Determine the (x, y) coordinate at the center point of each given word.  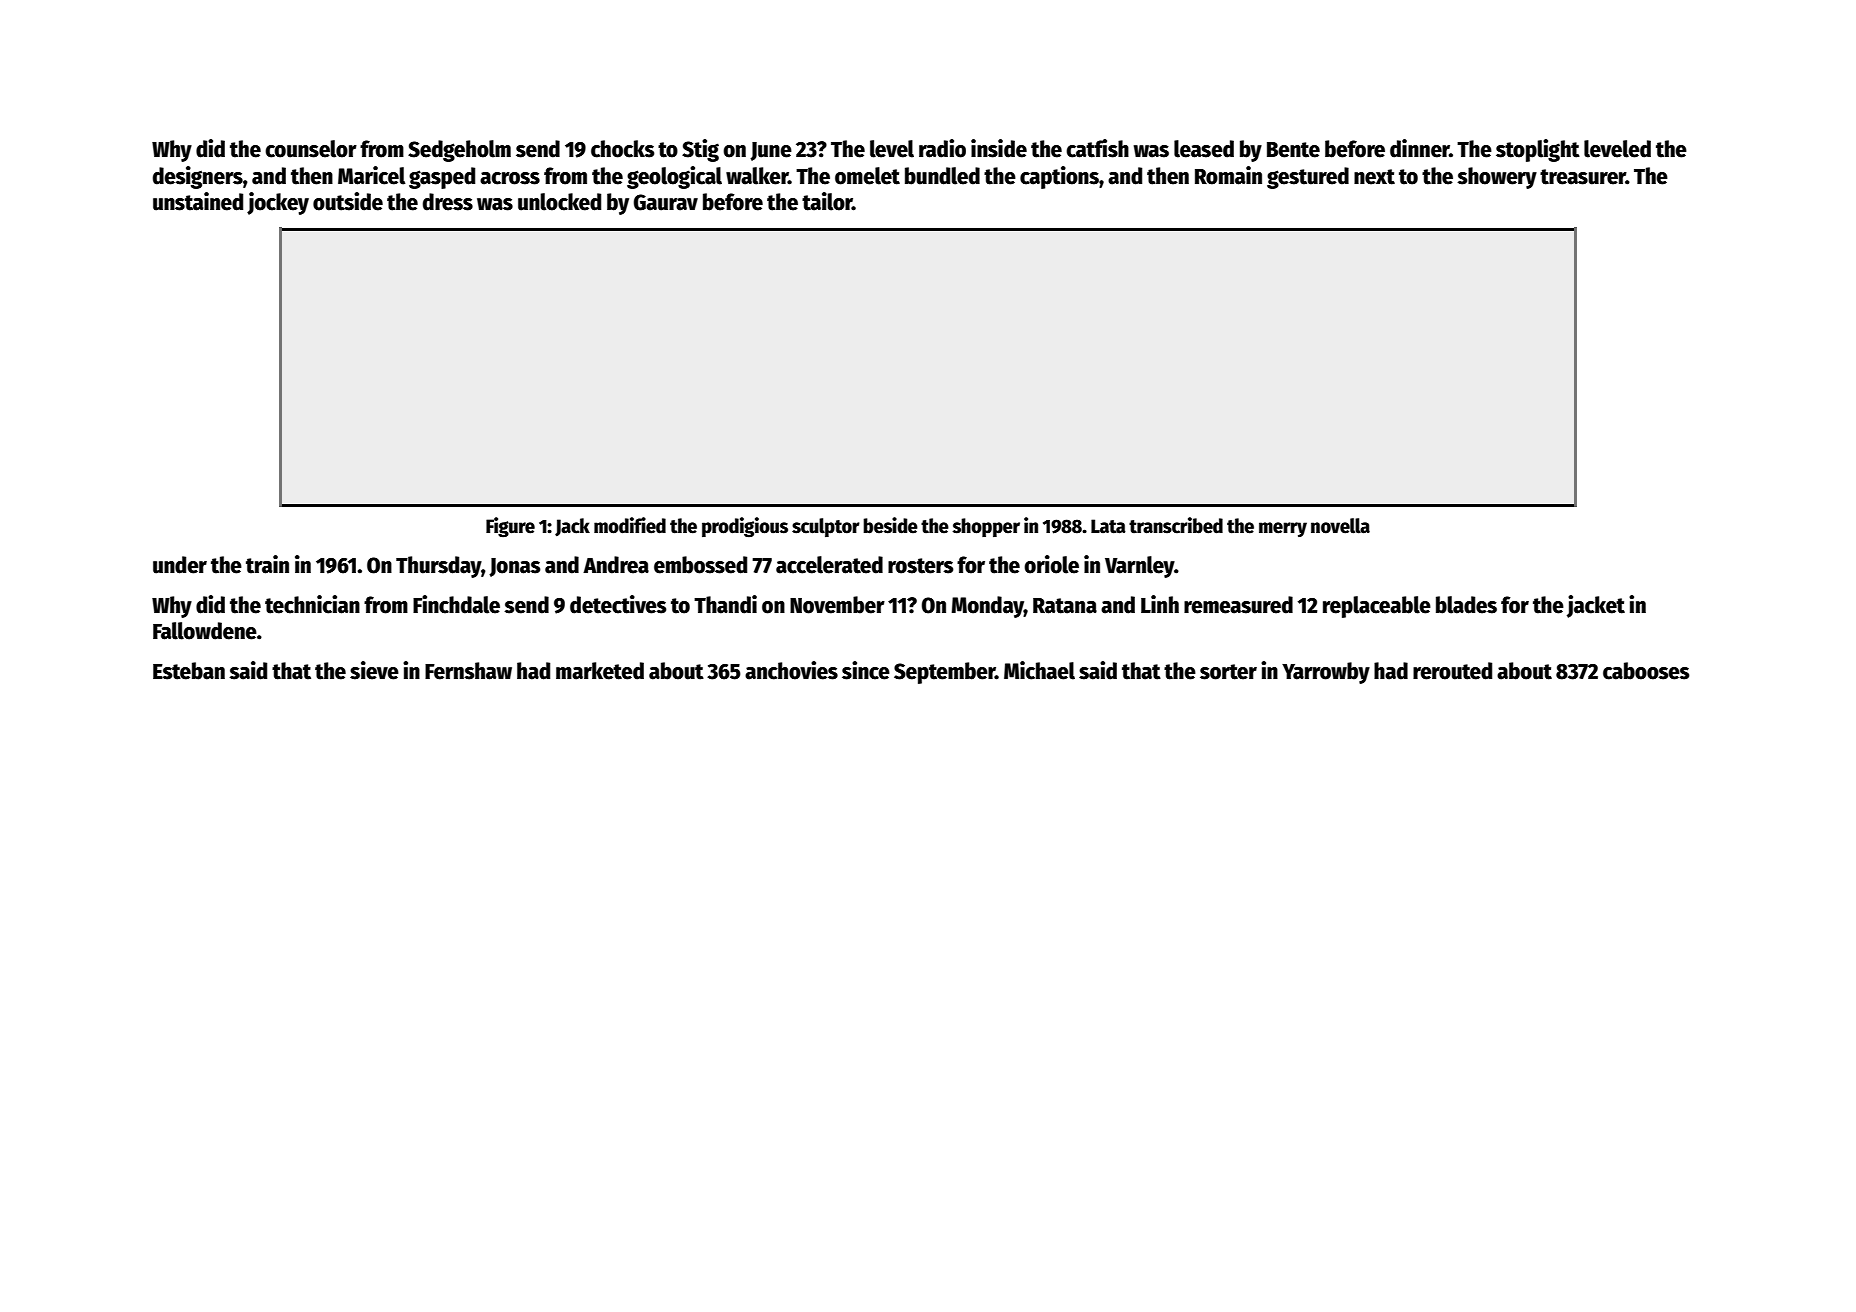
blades (1466, 605)
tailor (827, 201)
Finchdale (456, 604)
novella (1340, 526)
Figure (510, 527)
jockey (278, 203)
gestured (1308, 178)
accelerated (829, 565)
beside (890, 525)
